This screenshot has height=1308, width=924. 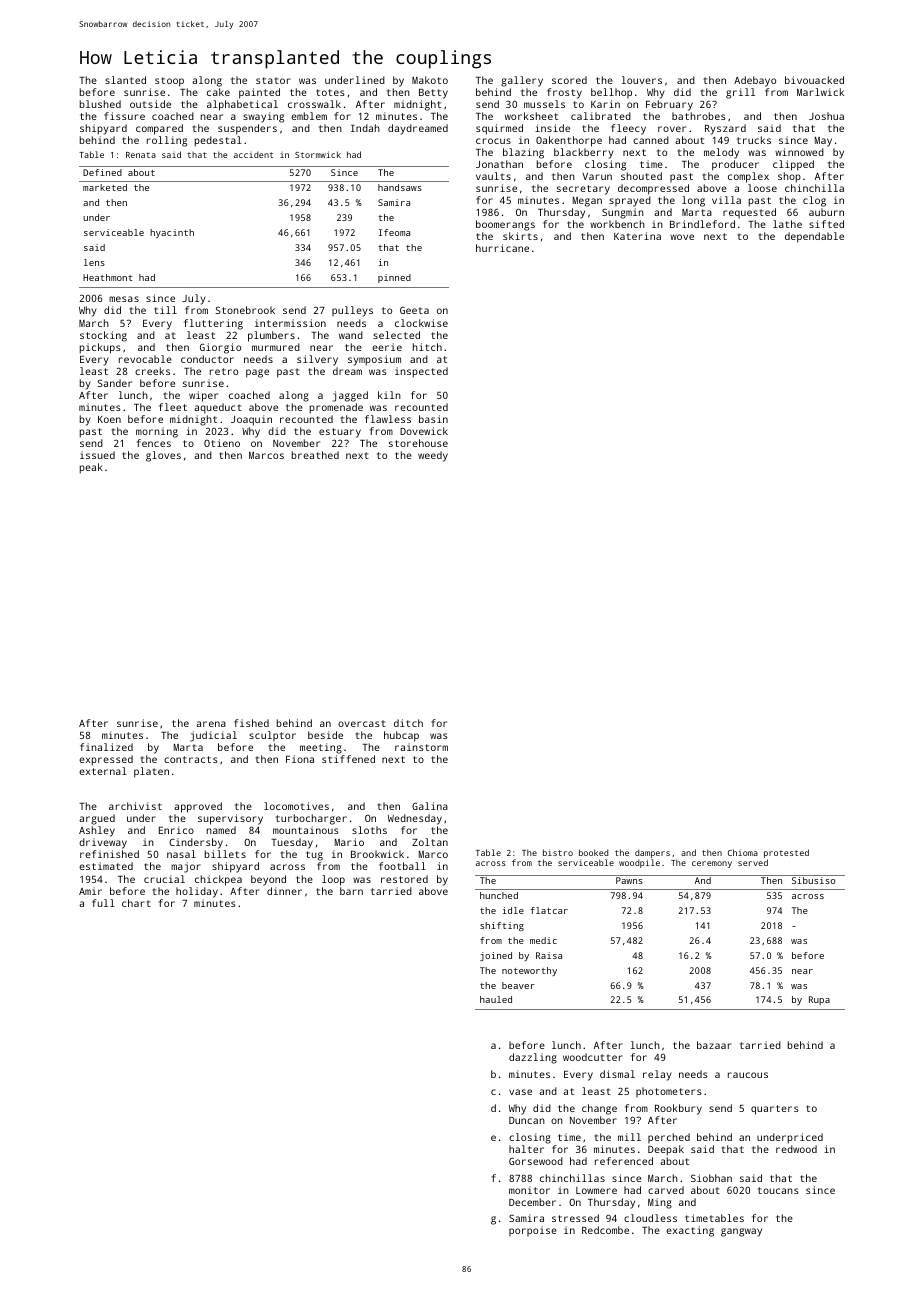 I want to click on slanted, so click(x=125, y=80).
